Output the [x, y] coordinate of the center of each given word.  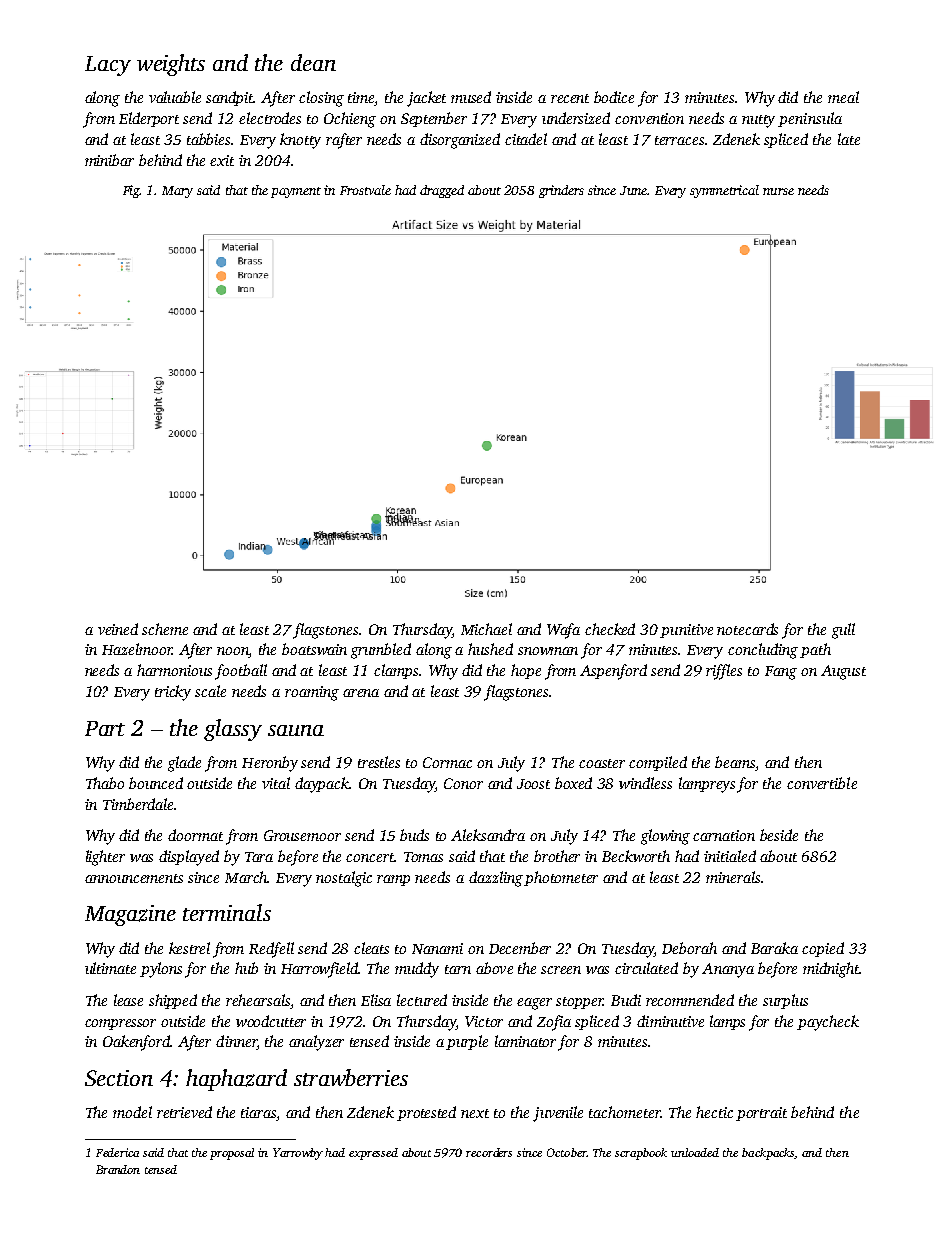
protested [426, 1113]
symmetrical [724, 191]
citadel [526, 139]
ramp [393, 880]
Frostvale [365, 190]
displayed [189, 858]
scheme [165, 629]
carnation [724, 835]
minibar [109, 160]
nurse [778, 191]
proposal [232, 1154]
